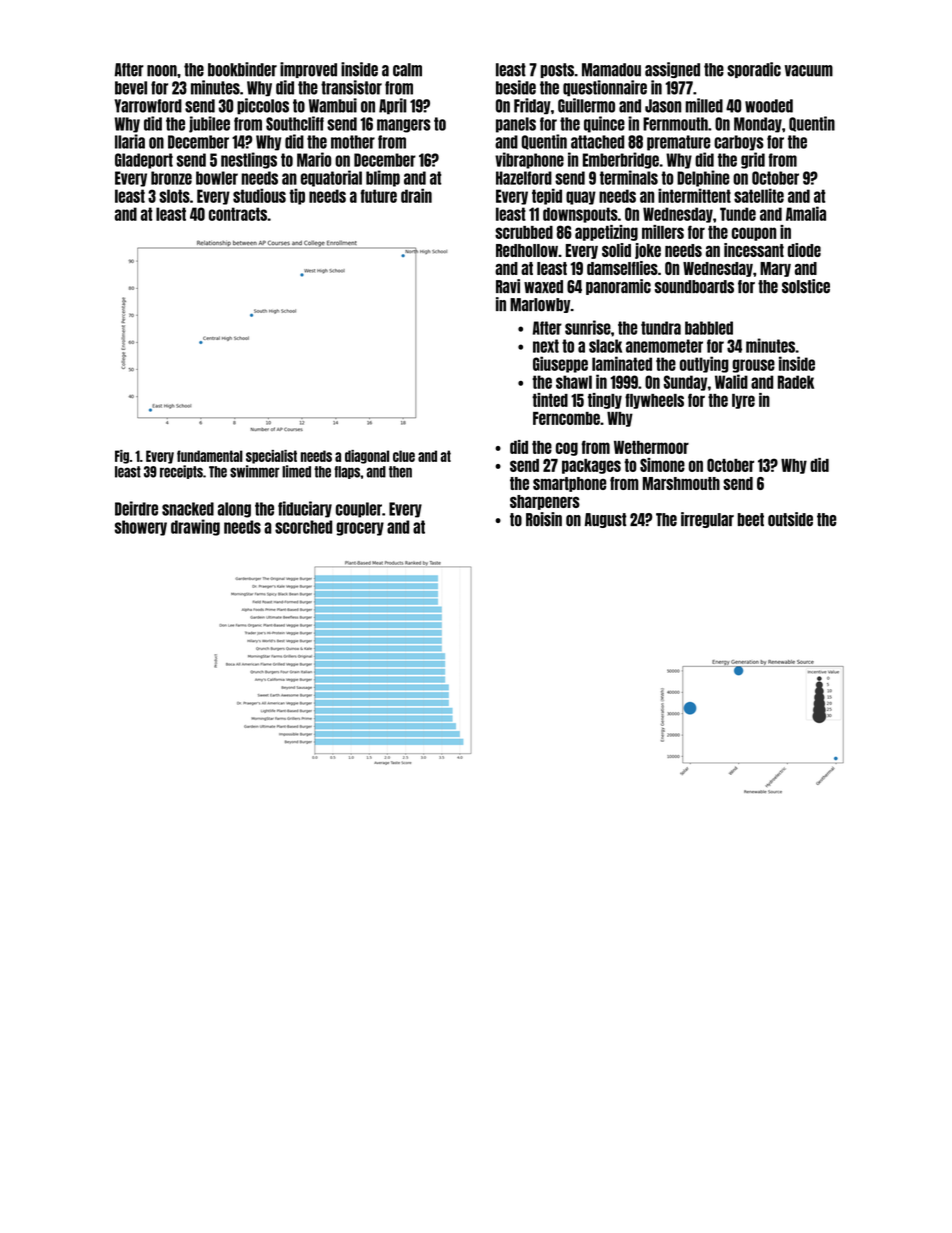 This page has height=1233, width=952. I want to click on noon, so click(162, 71).
